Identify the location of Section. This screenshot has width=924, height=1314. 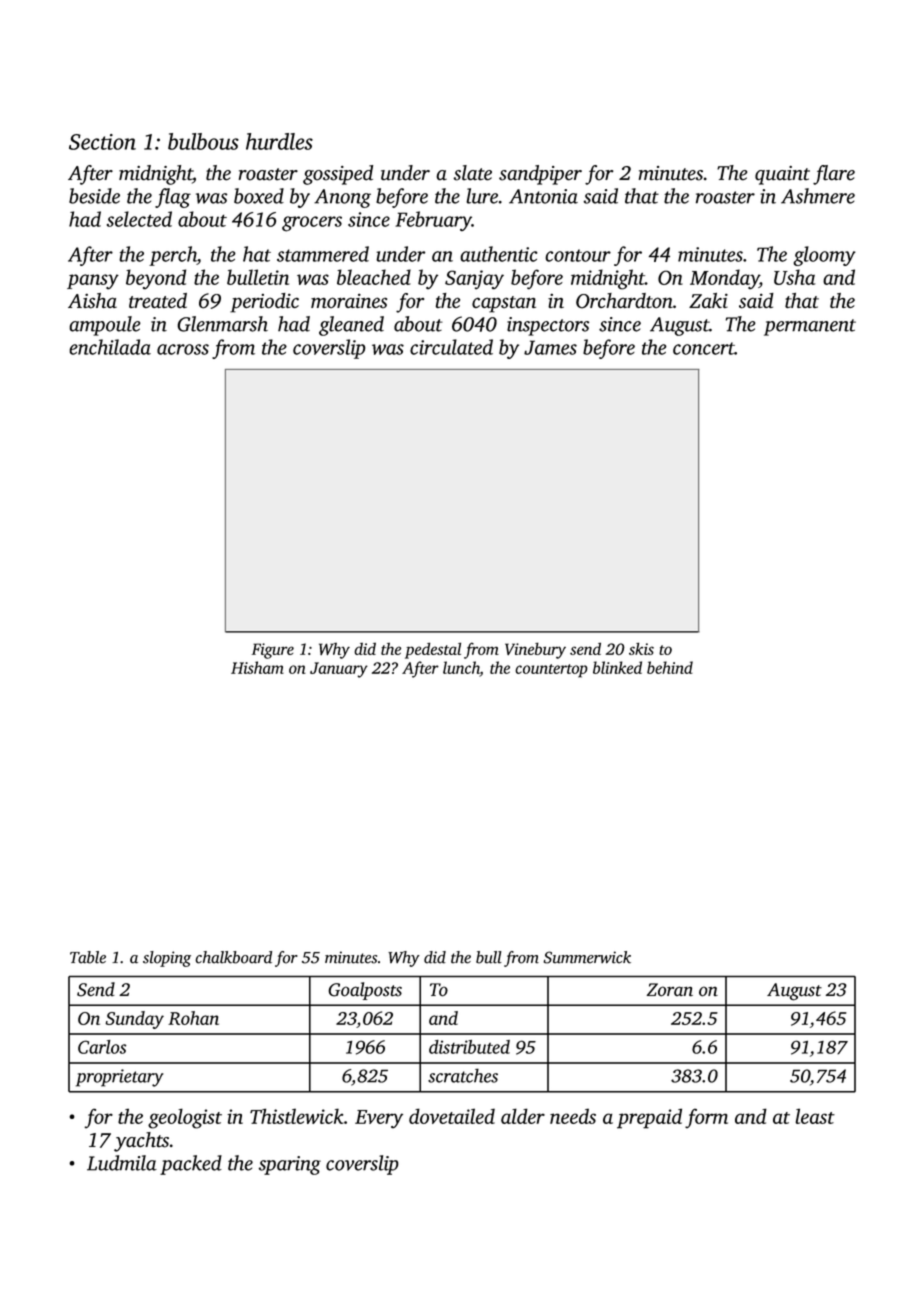
(102, 142).
